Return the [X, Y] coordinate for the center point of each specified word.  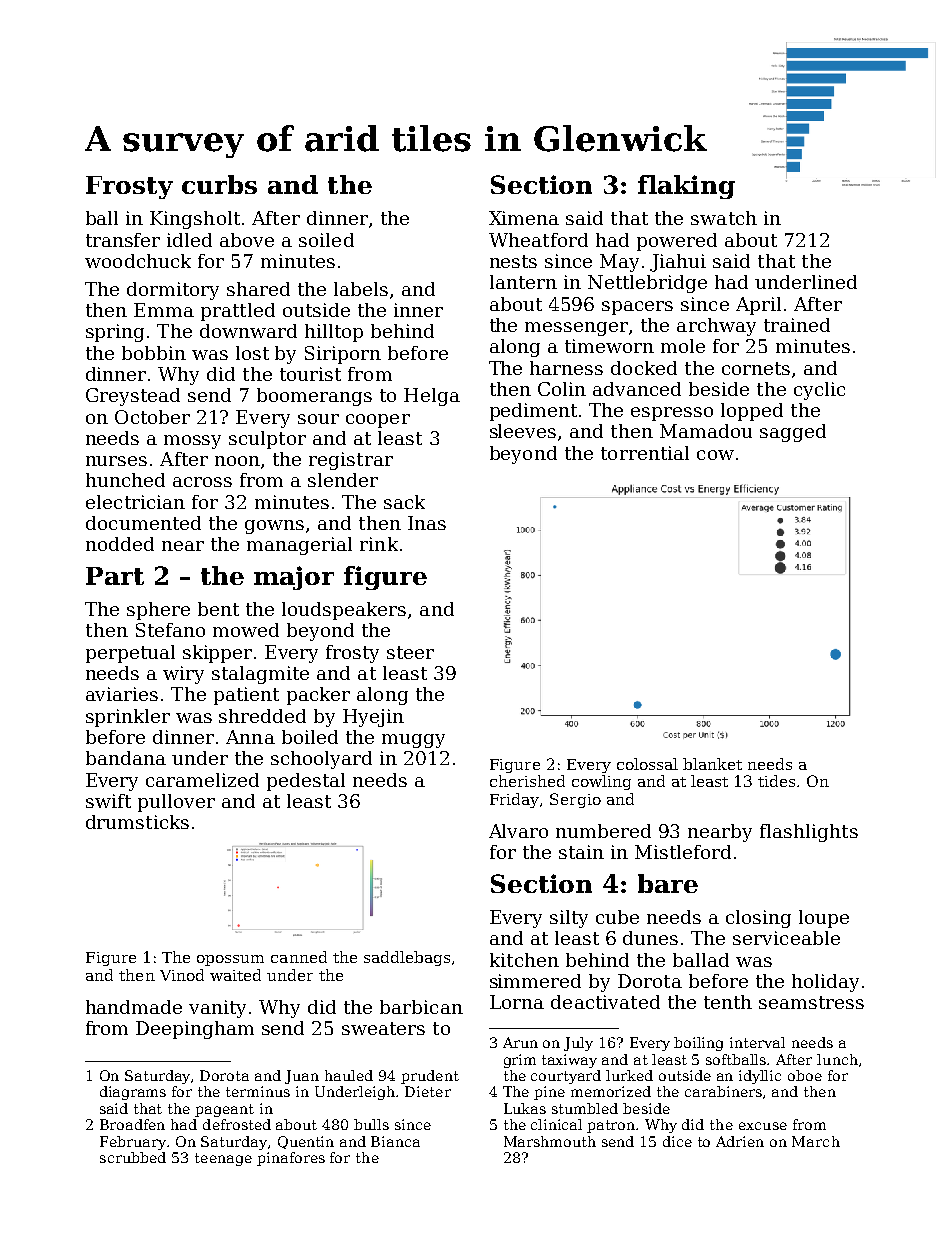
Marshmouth [550, 1141]
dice [677, 1141]
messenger [576, 329]
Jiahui [678, 263]
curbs [219, 184]
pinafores [291, 1159]
